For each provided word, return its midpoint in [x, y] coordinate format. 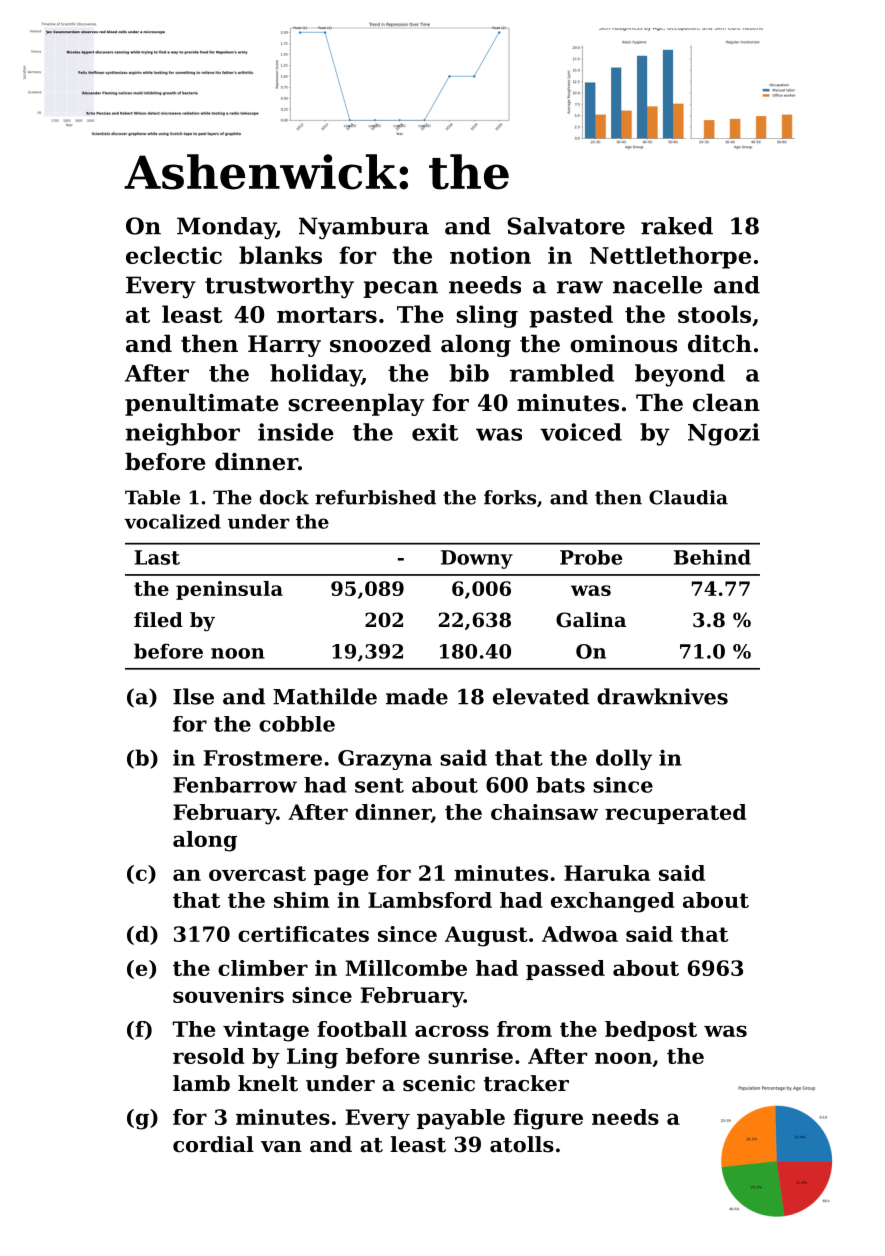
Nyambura [364, 228]
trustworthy [279, 287]
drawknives [662, 696]
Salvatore [566, 226]
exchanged [613, 902]
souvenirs [228, 995]
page [341, 877]
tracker [526, 1083]
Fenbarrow [235, 785]
